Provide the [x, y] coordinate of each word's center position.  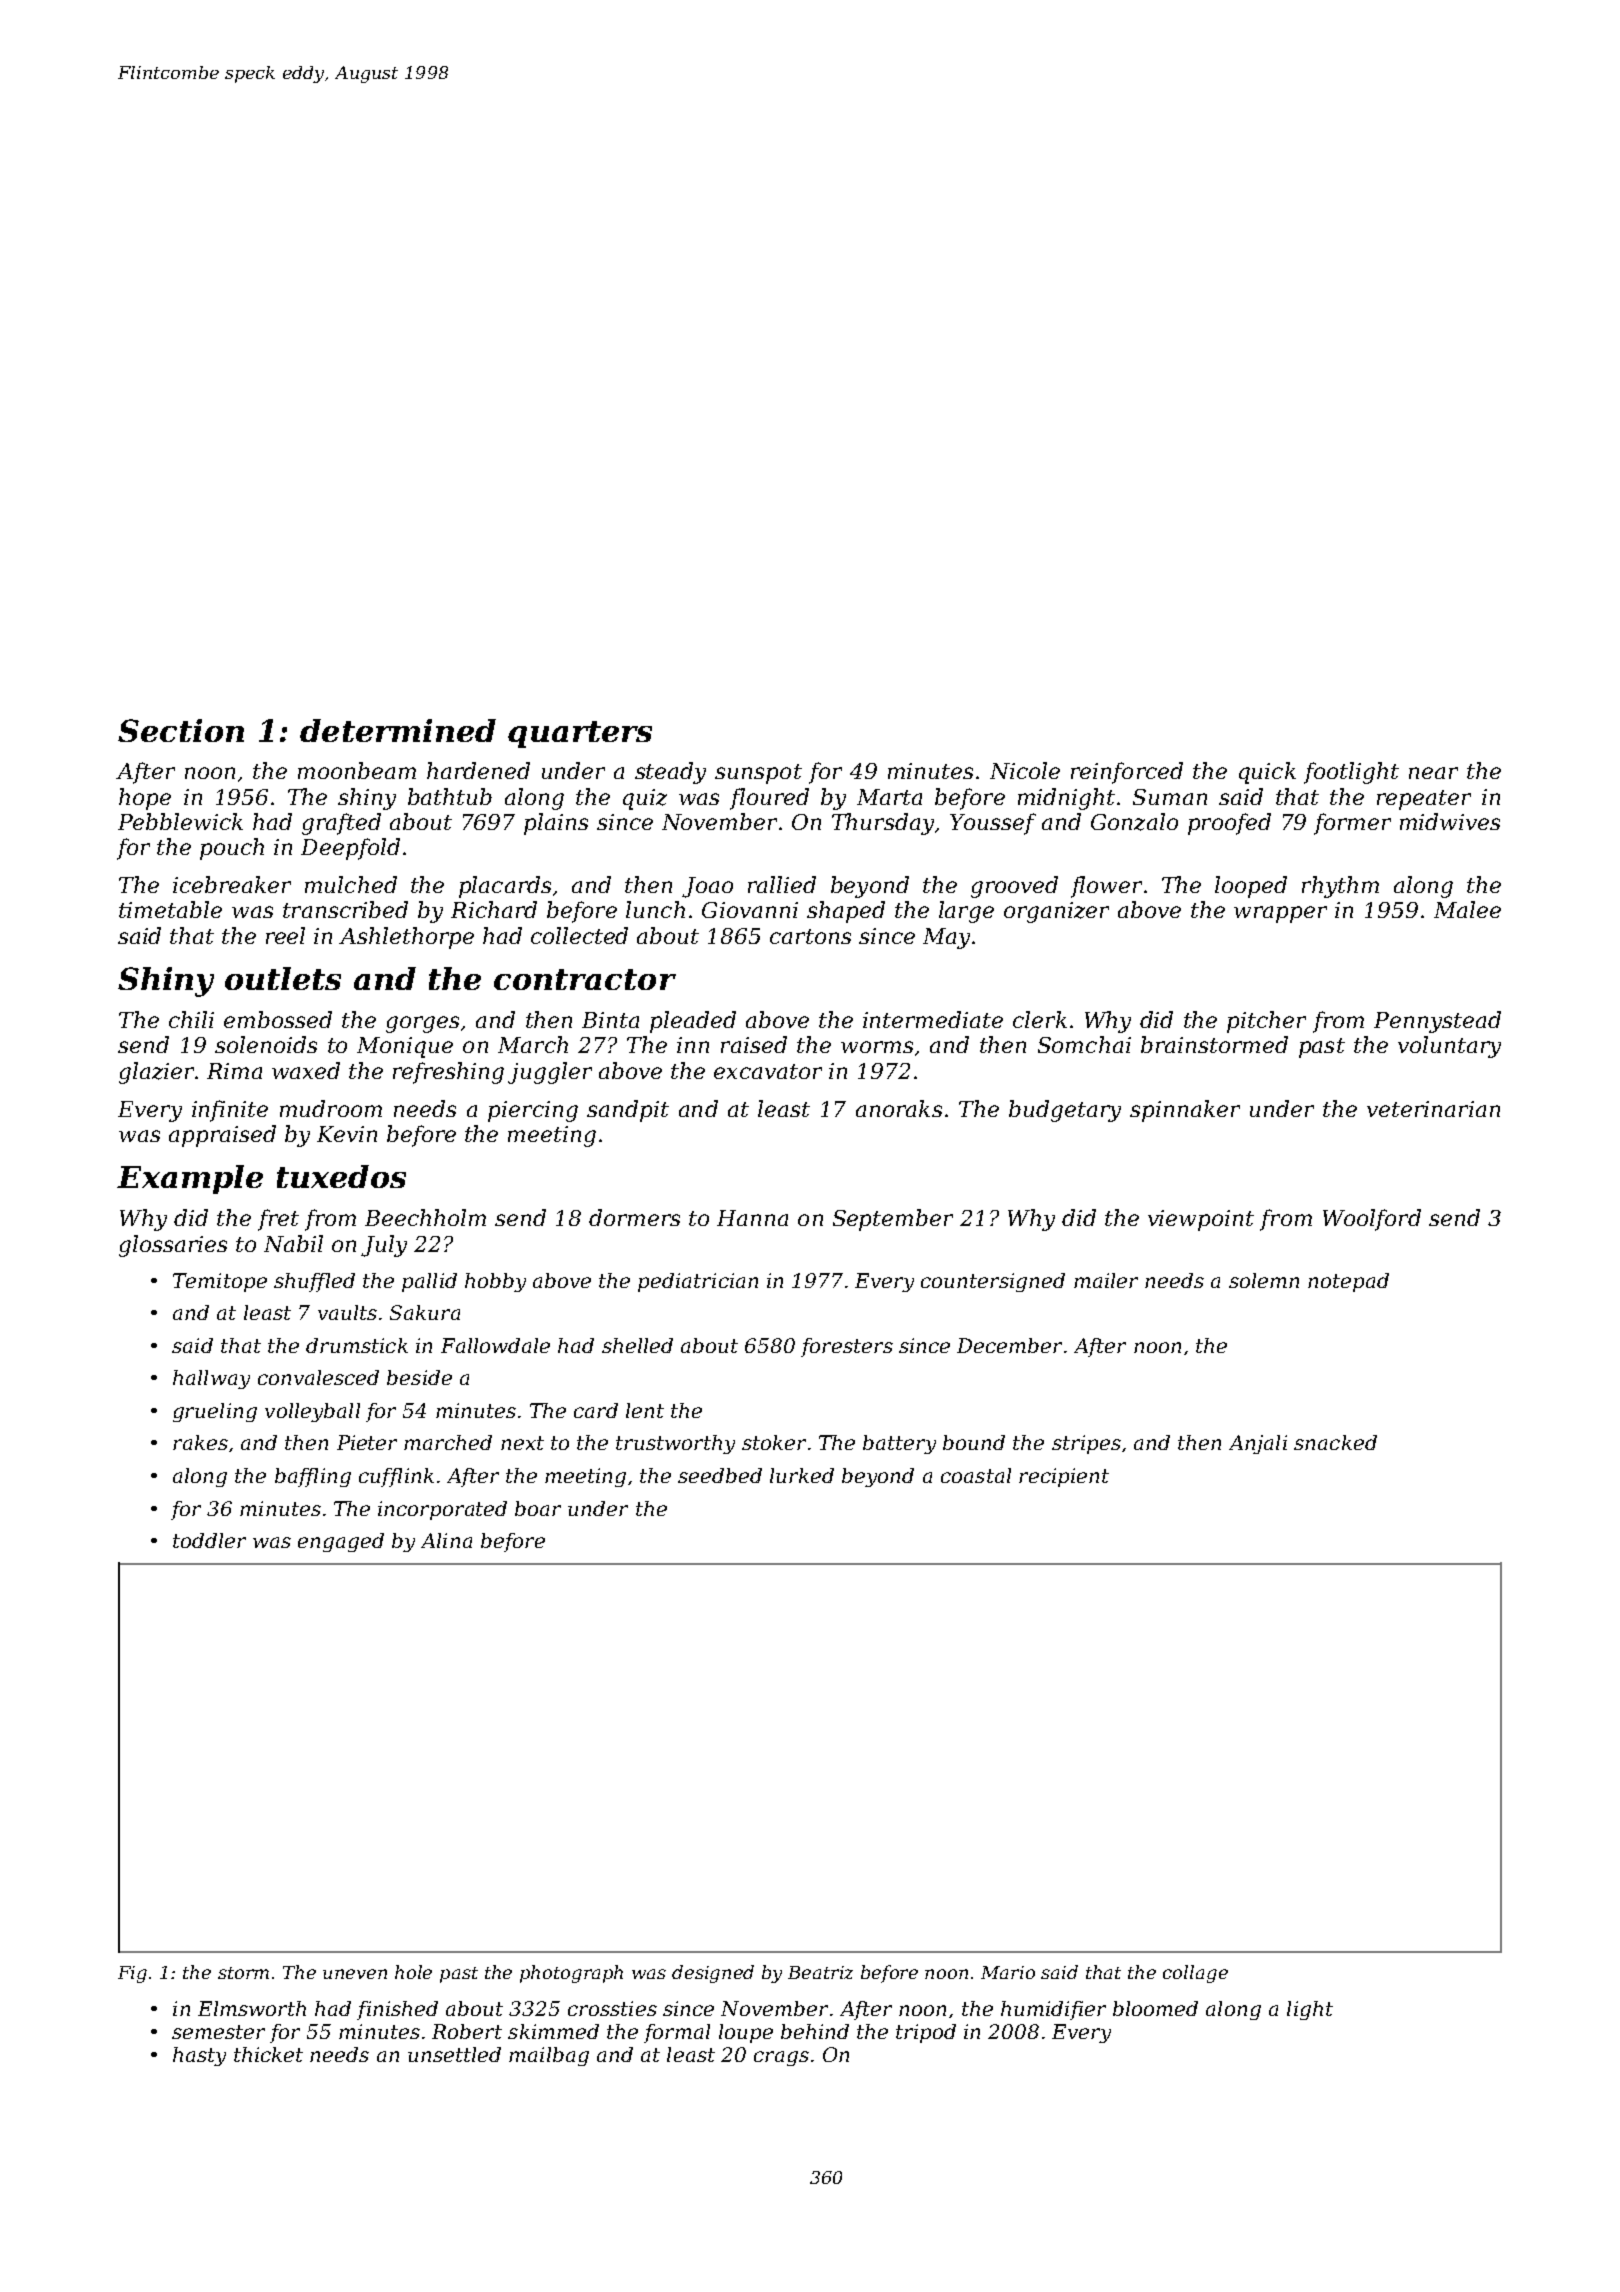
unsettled [454, 2054]
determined [398, 730]
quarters [580, 734]
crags [781, 2058]
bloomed [1155, 2008]
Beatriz [820, 1972]
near [1433, 773]
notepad [1348, 1282]
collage [1195, 1974]
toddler [209, 1540]
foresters [847, 1347]
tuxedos [341, 1176]
